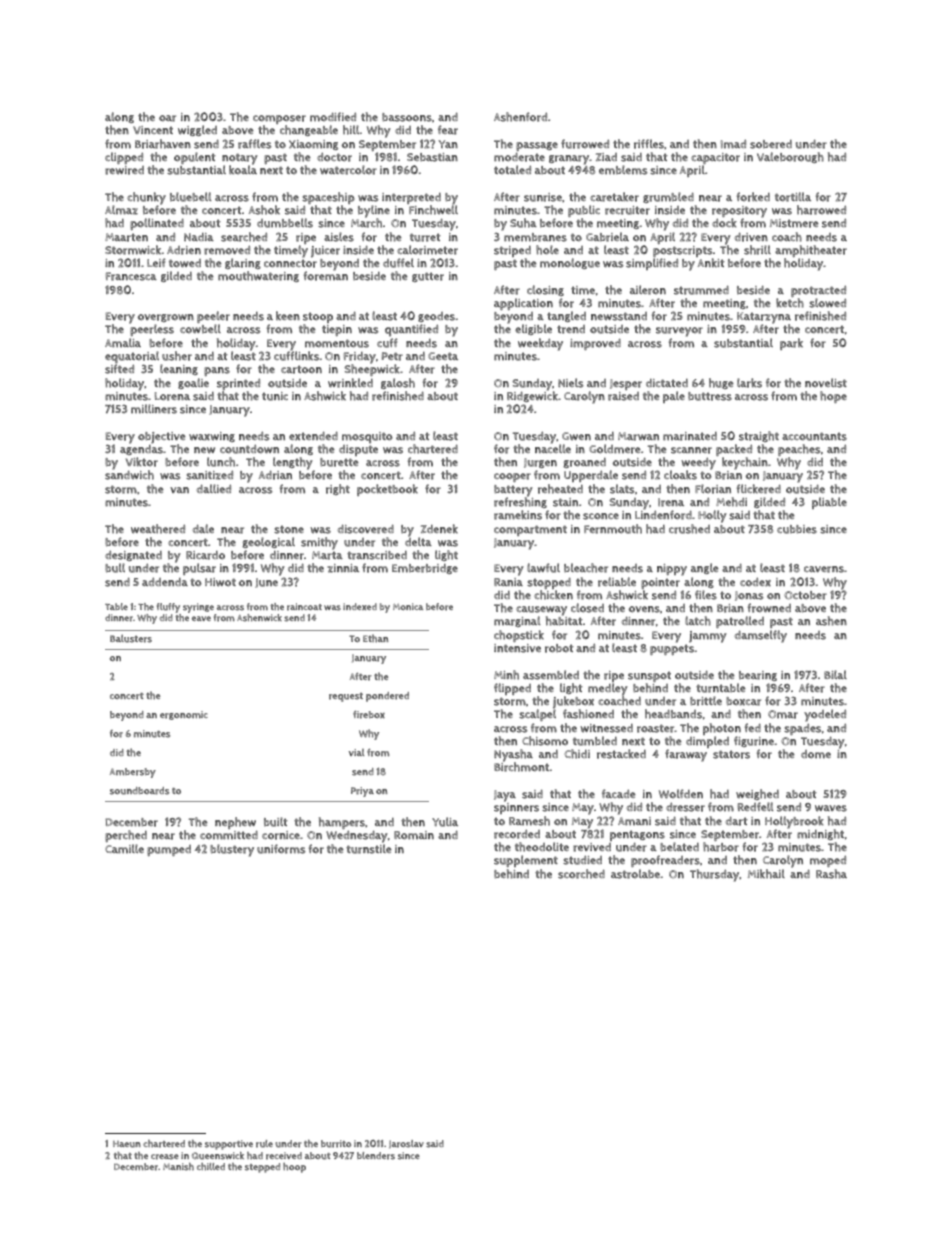 The height and width of the screenshot is (1233, 952). Describe the element at coordinates (406, 1144) in the screenshot. I see `Jaroslav` at that location.
